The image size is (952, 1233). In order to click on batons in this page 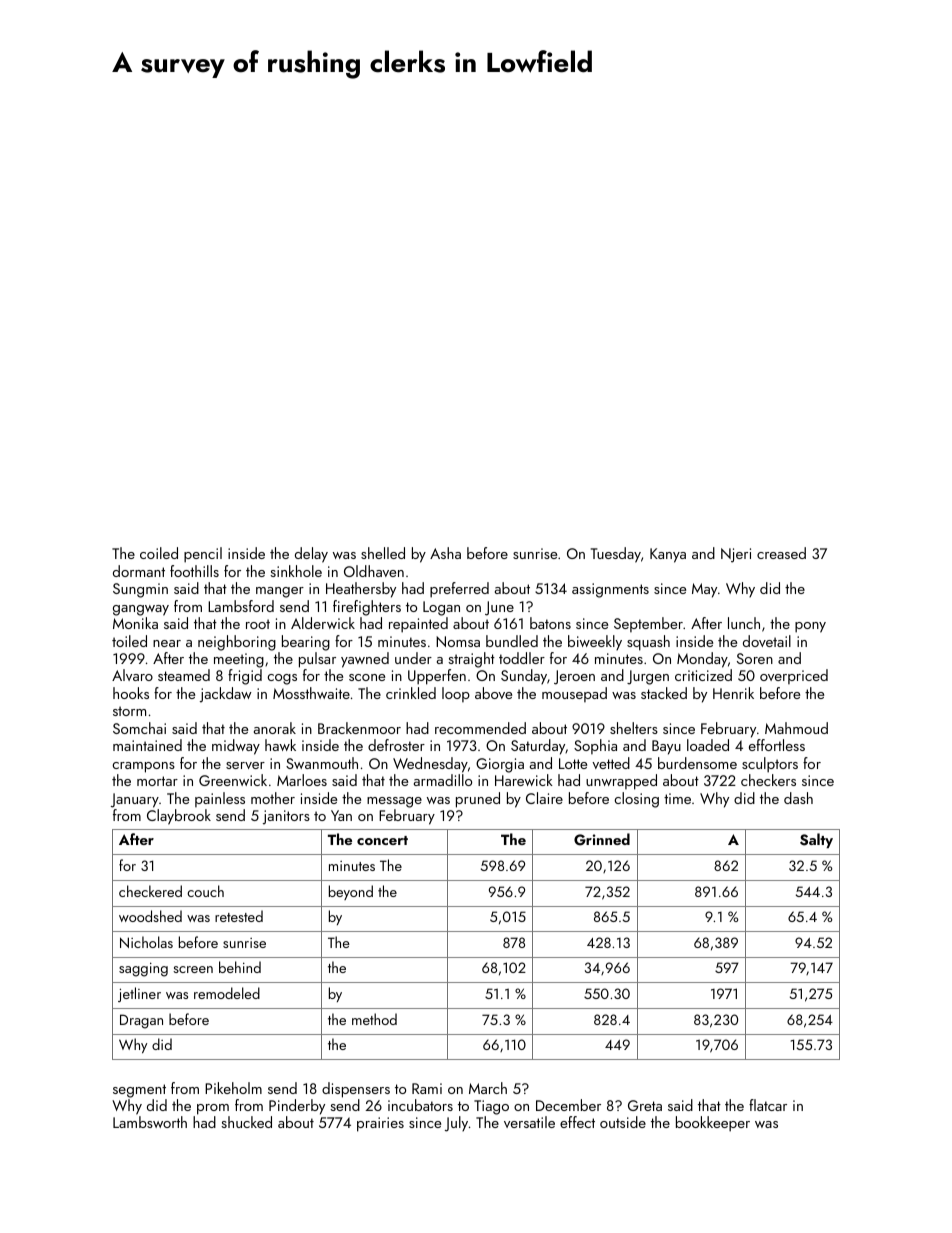, I will do `click(550, 623)`.
